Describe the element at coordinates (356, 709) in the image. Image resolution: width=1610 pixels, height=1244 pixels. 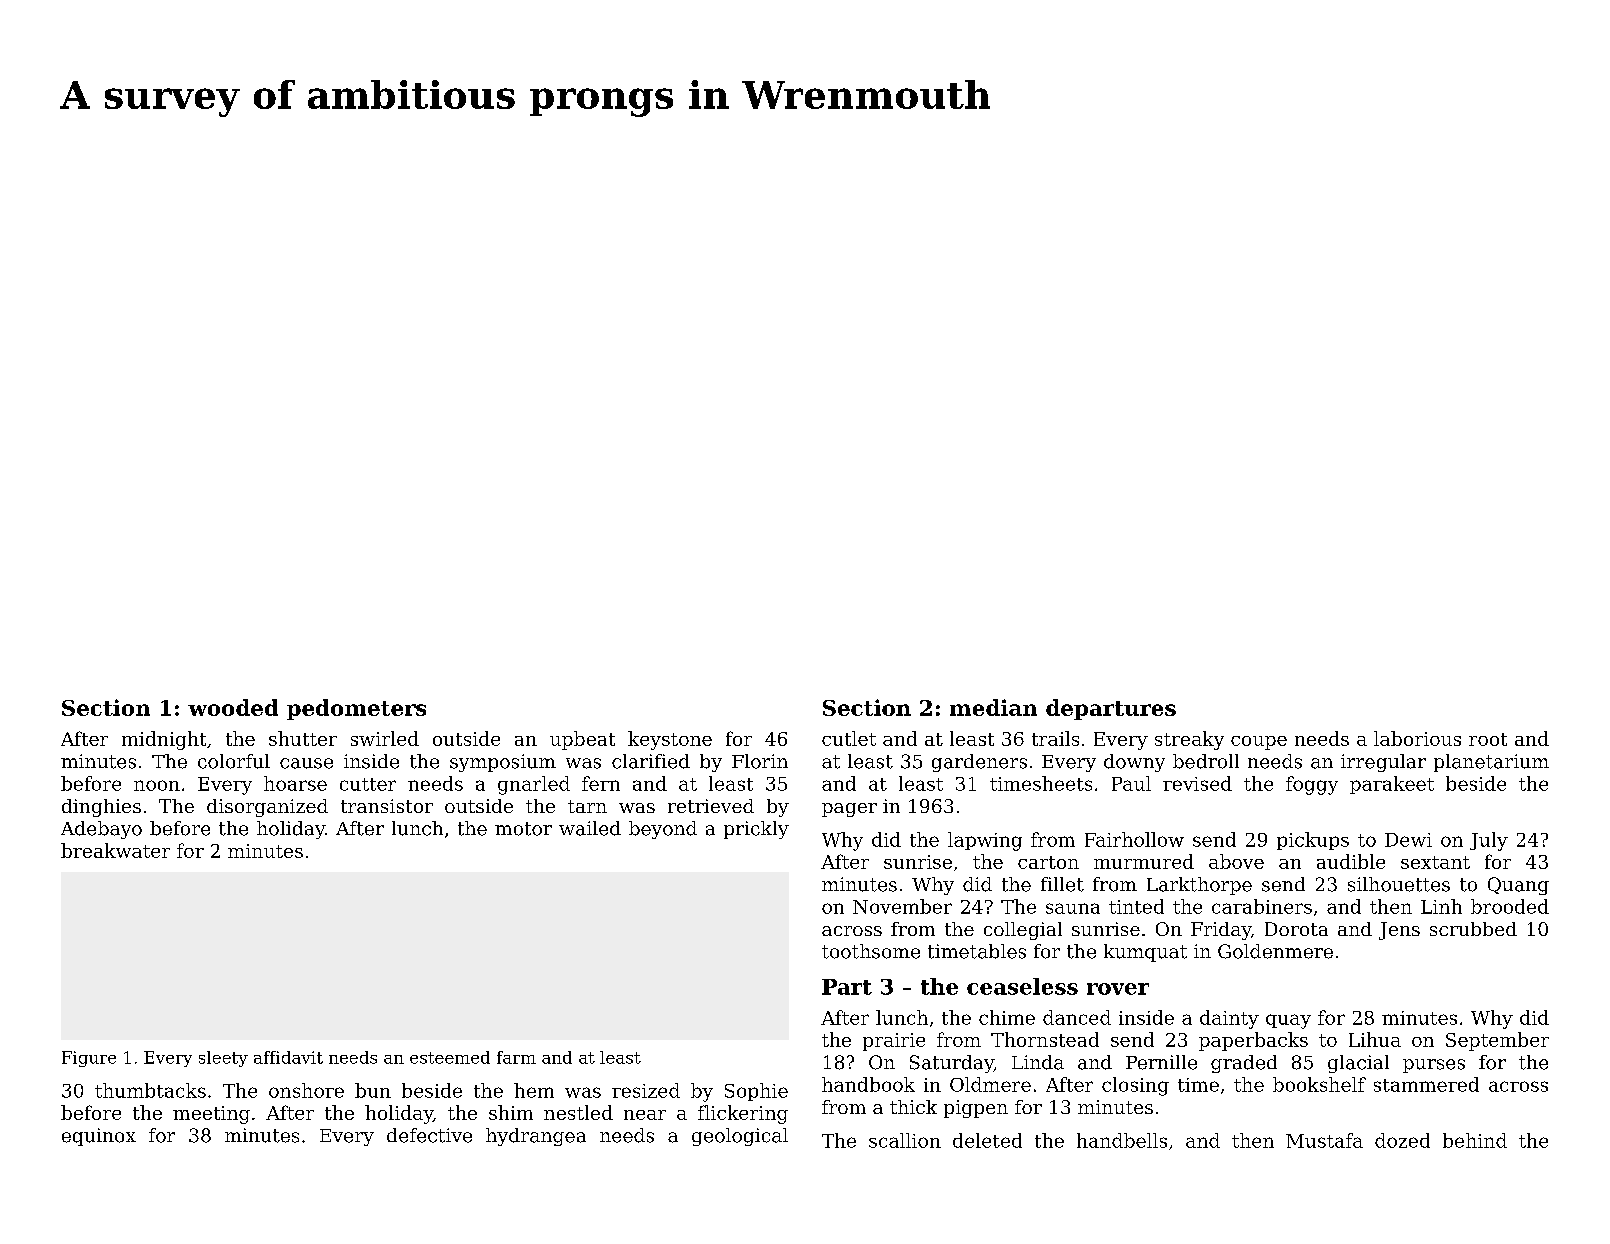
I see `pedometers` at that location.
